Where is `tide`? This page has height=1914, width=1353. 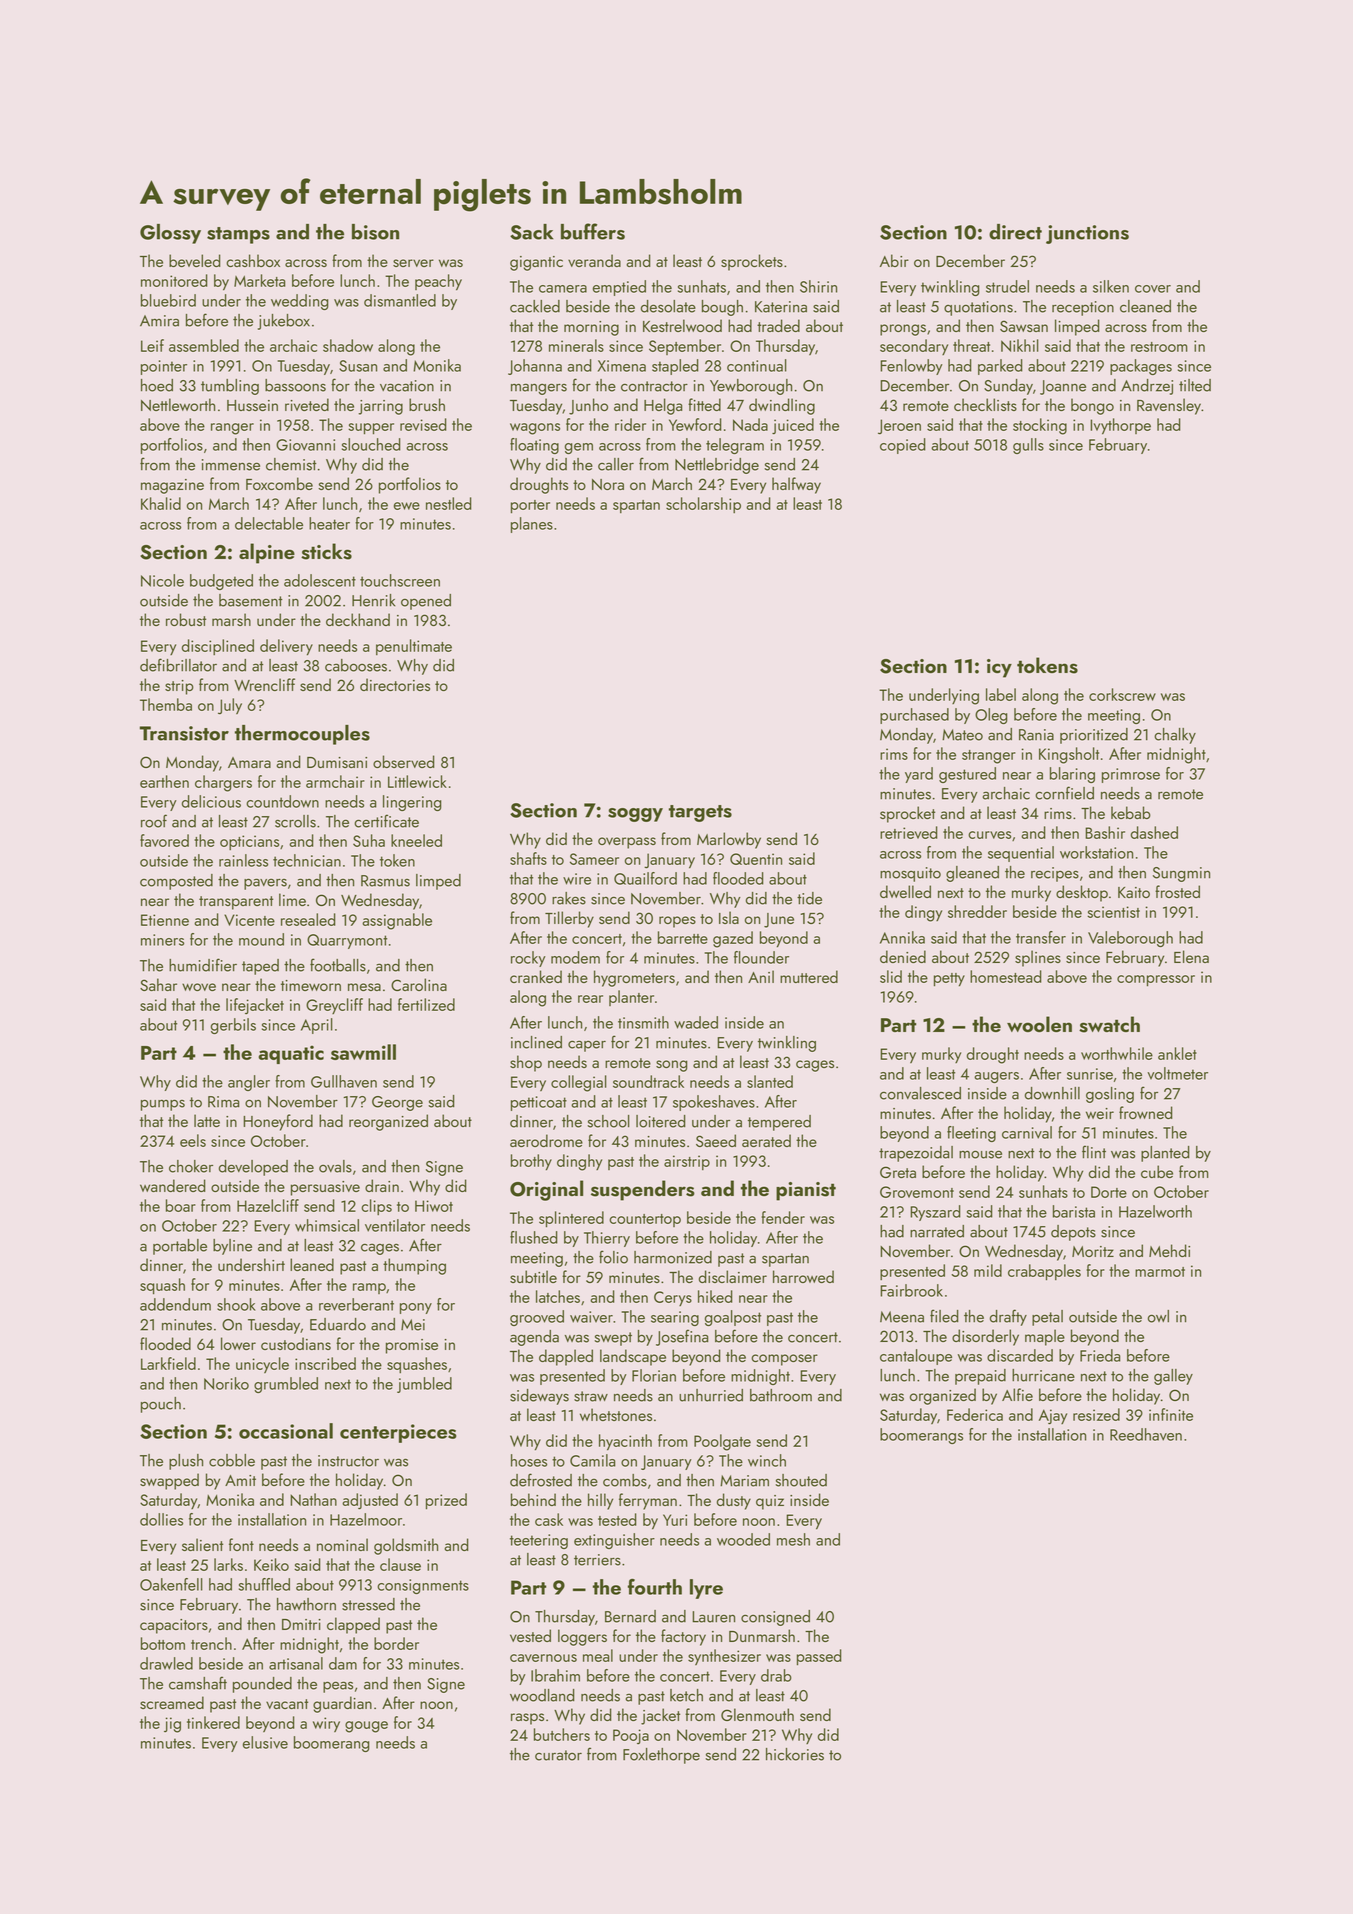
tide is located at coordinates (809, 898).
